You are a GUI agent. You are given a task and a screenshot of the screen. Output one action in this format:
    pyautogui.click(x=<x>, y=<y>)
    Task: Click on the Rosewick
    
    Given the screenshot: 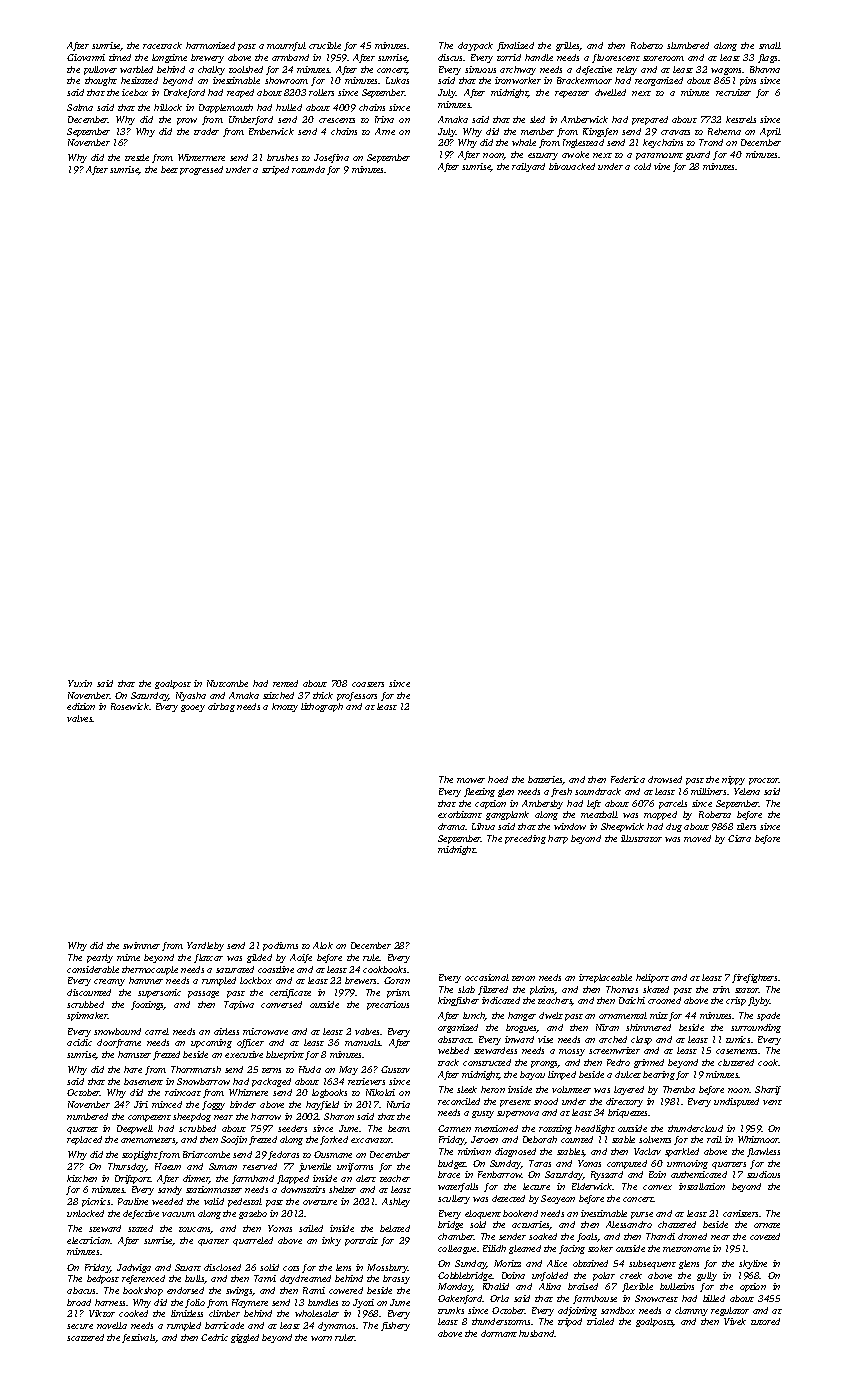 What is the action you would take?
    pyautogui.click(x=130, y=706)
